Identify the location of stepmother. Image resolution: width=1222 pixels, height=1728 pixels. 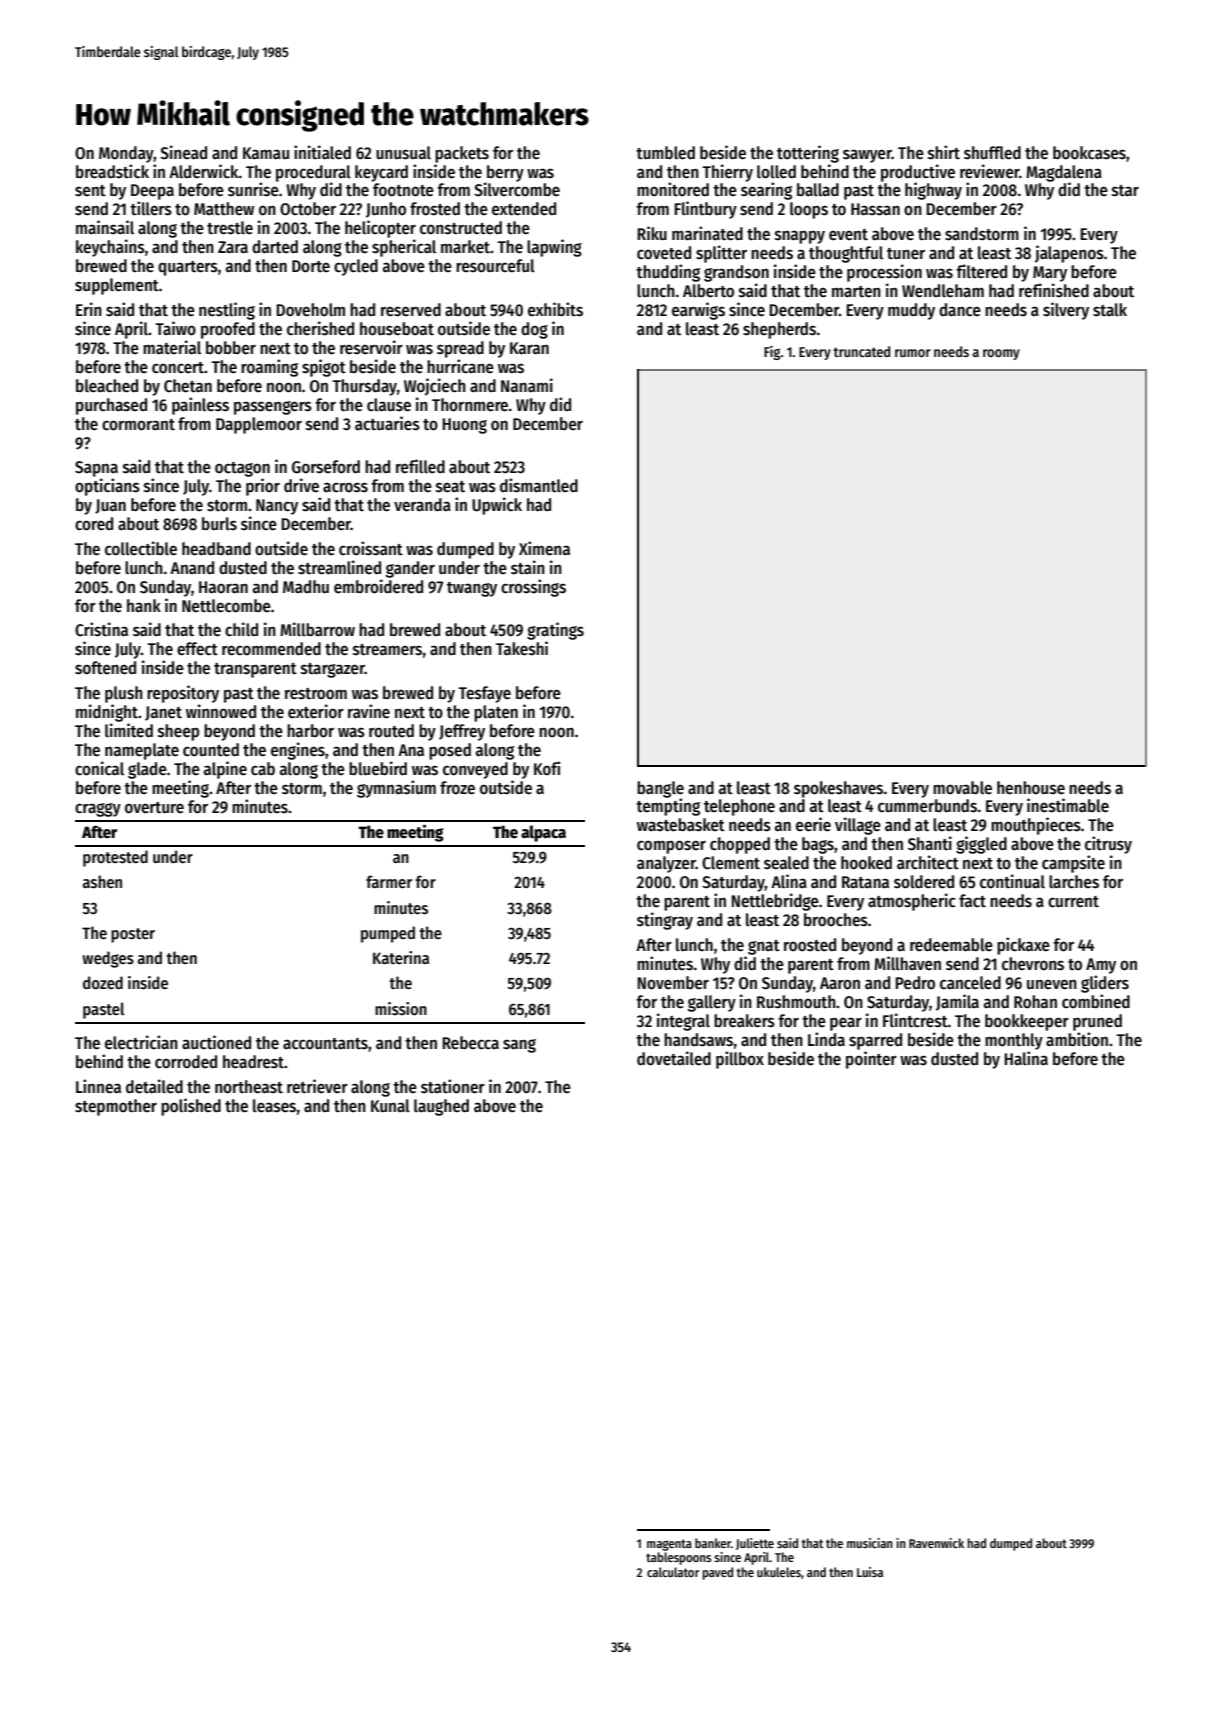
(116, 1107).
